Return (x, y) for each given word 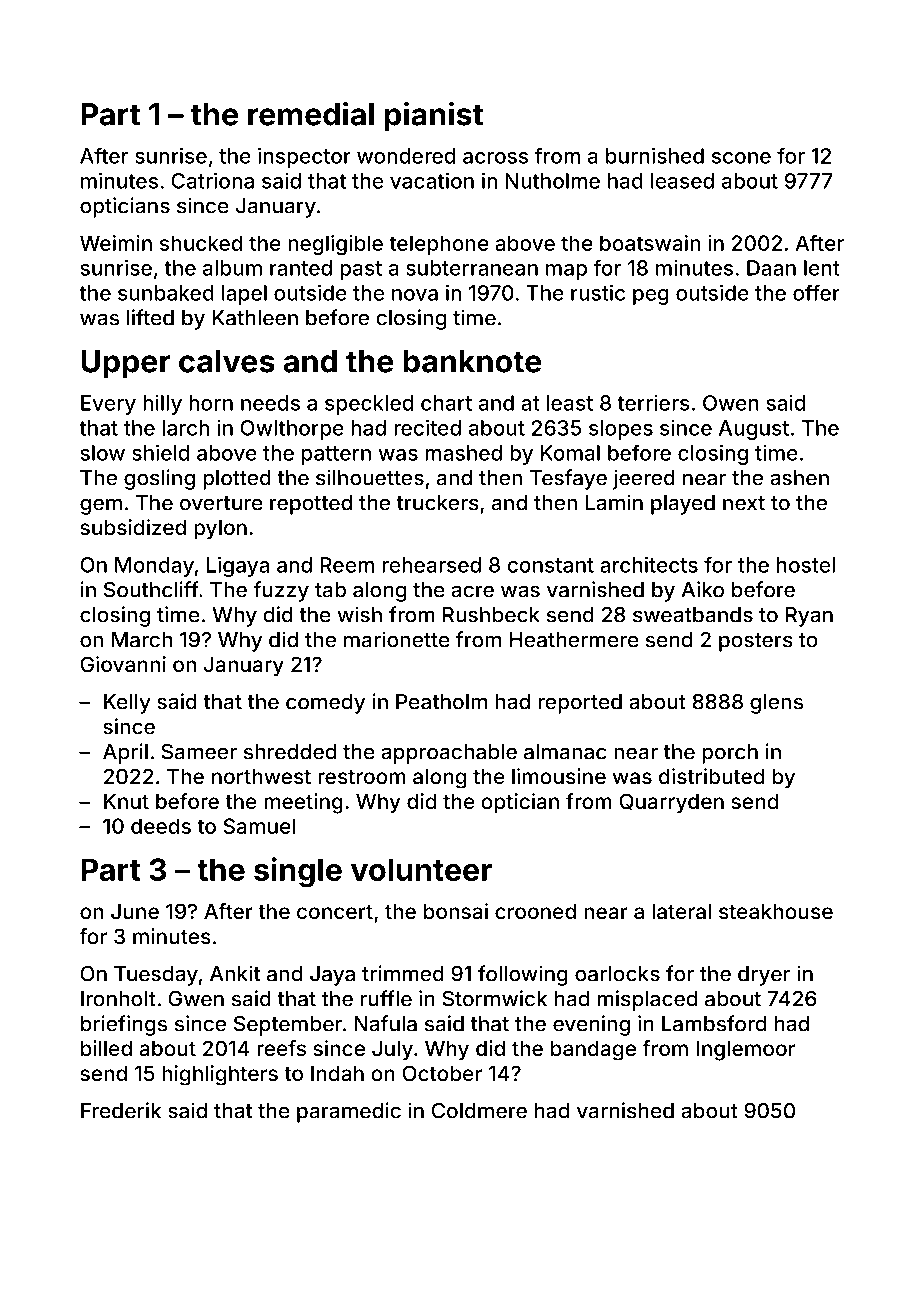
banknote (472, 361)
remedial (311, 114)
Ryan (809, 617)
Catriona (212, 180)
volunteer (421, 869)
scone (741, 158)
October (442, 1073)
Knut (126, 801)
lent (822, 268)
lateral (681, 911)
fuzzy (281, 591)
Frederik (121, 1110)
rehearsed (431, 565)
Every (108, 405)
